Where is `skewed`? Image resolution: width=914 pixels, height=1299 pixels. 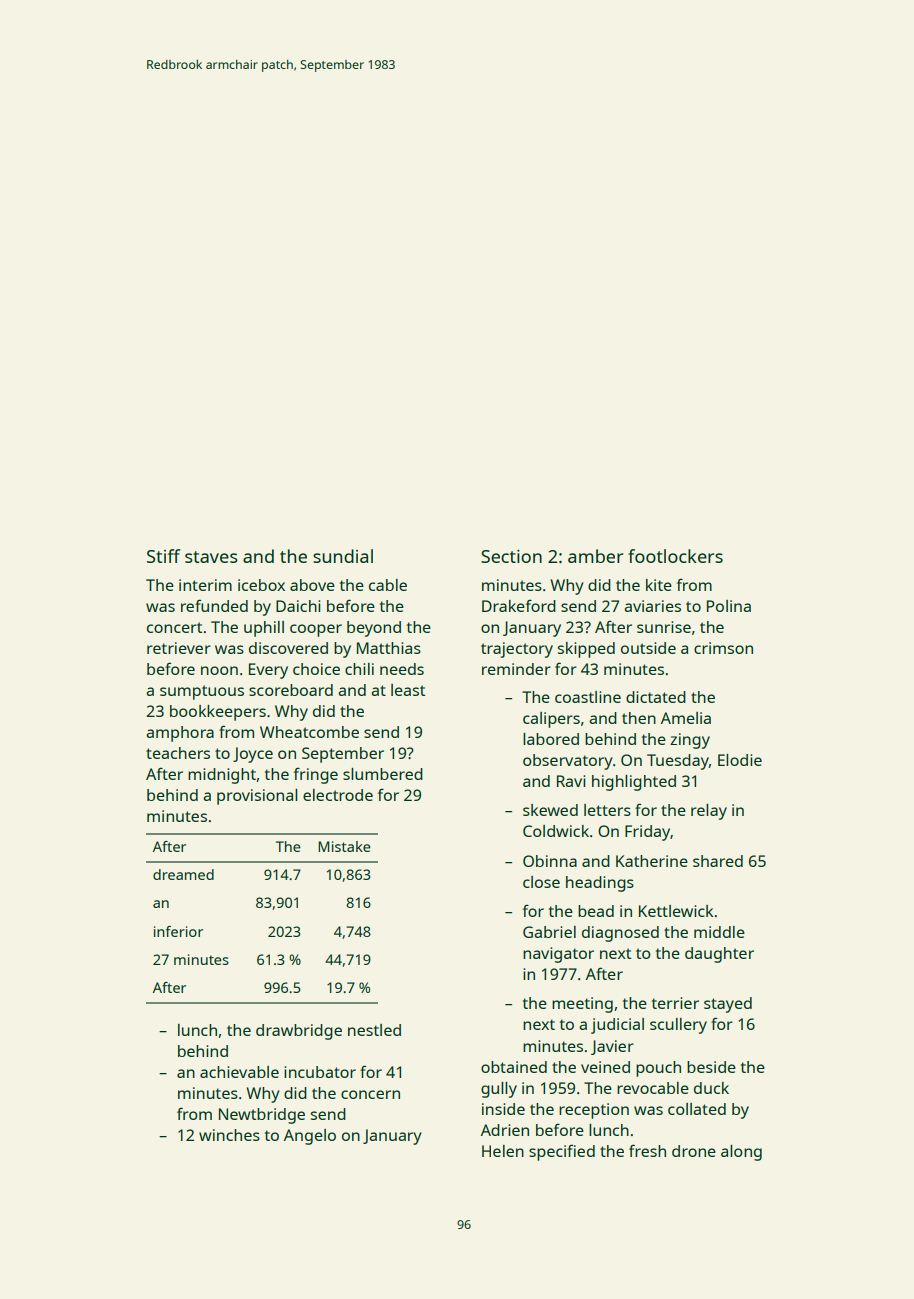 skewed is located at coordinates (550, 810).
